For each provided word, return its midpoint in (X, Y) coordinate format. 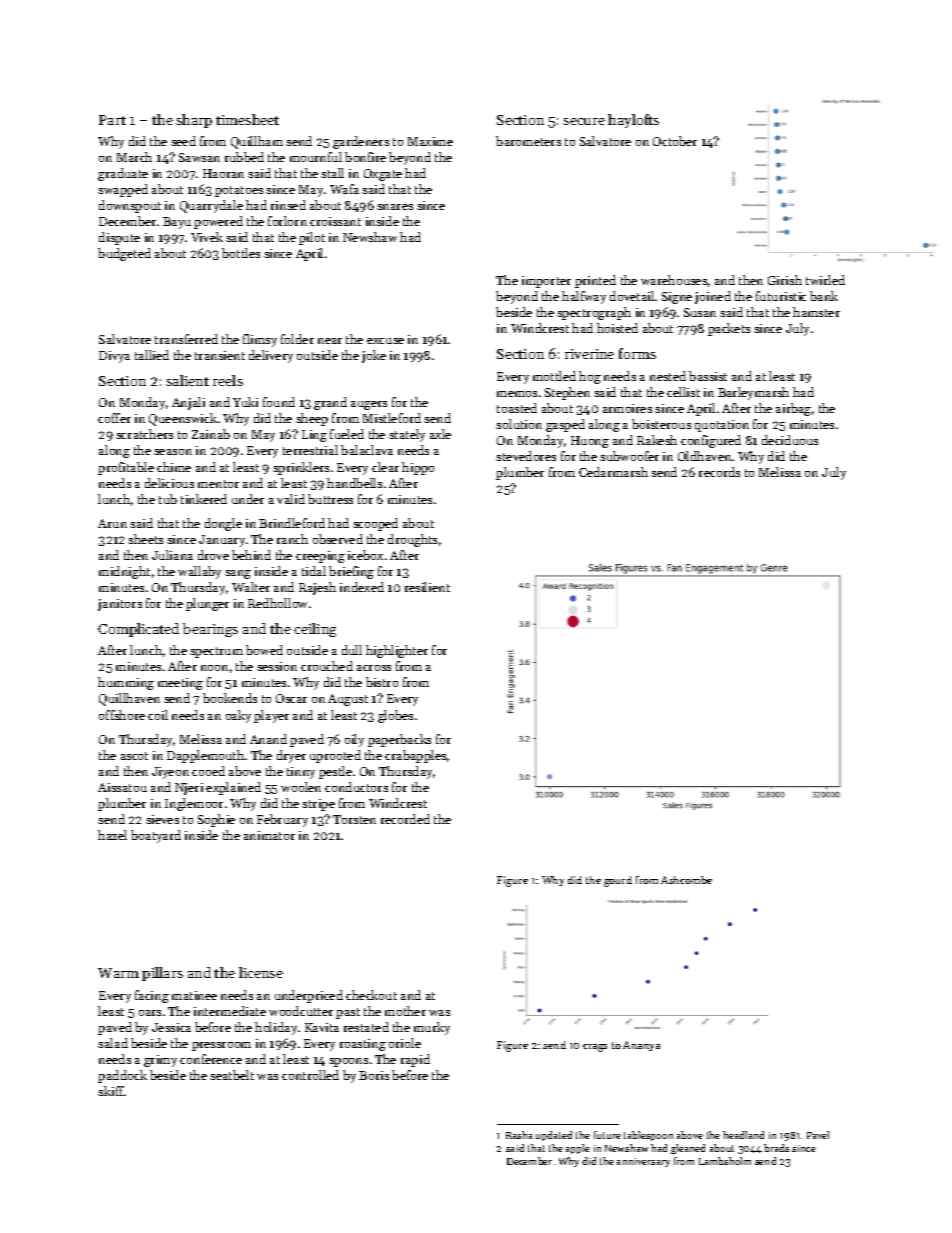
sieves (162, 819)
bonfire (365, 157)
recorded (405, 819)
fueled (347, 434)
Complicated (138, 630)
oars (150, 1013)
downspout (130, 206)
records (719, 472)
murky (432, 1028)
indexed (362, 587)
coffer (114, 418)
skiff (111, 1091)
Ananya (641, 1046)
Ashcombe (686, 880)
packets (729, 329)
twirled (825, 280)
